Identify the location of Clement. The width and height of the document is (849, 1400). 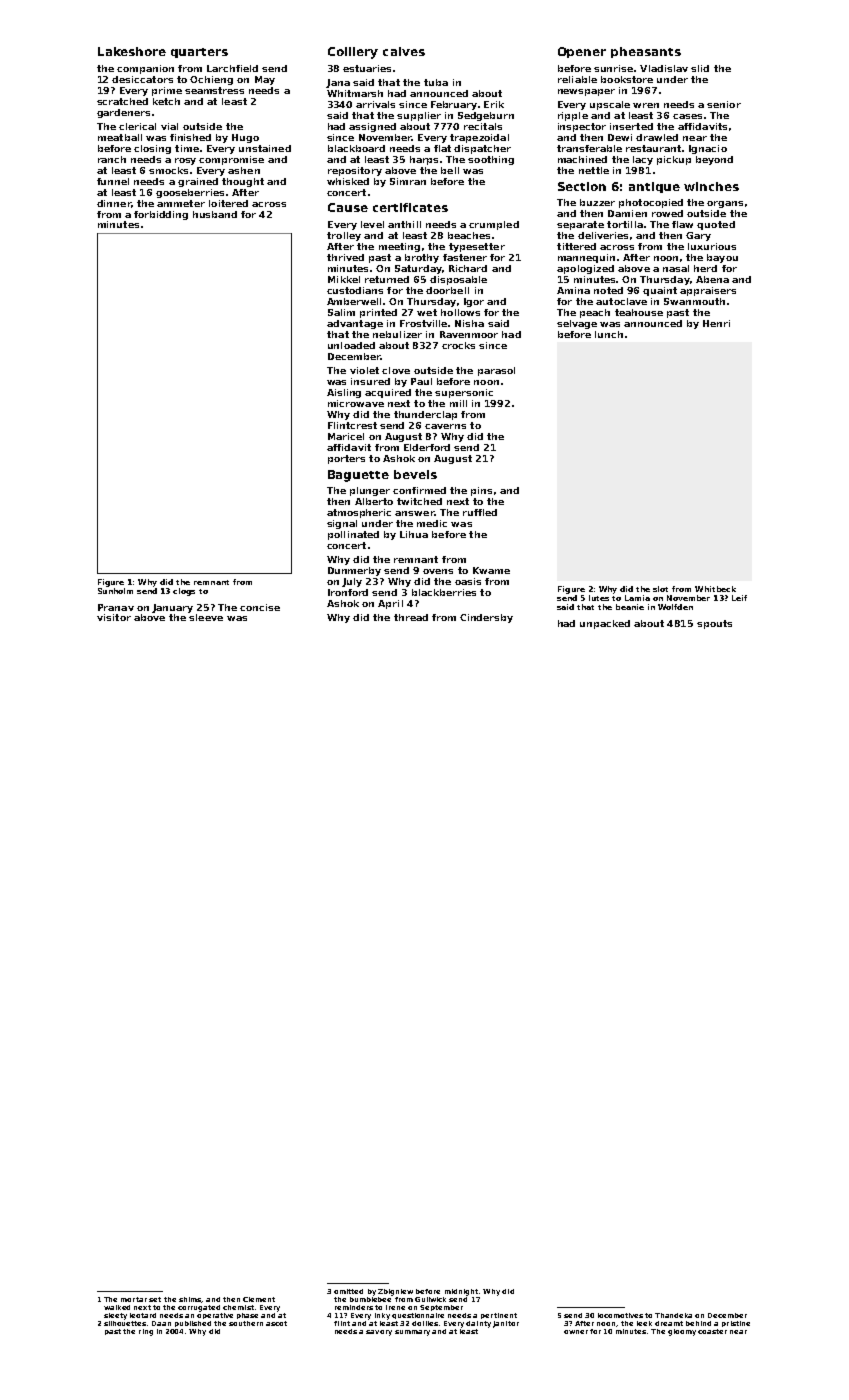
(259, 1299).
